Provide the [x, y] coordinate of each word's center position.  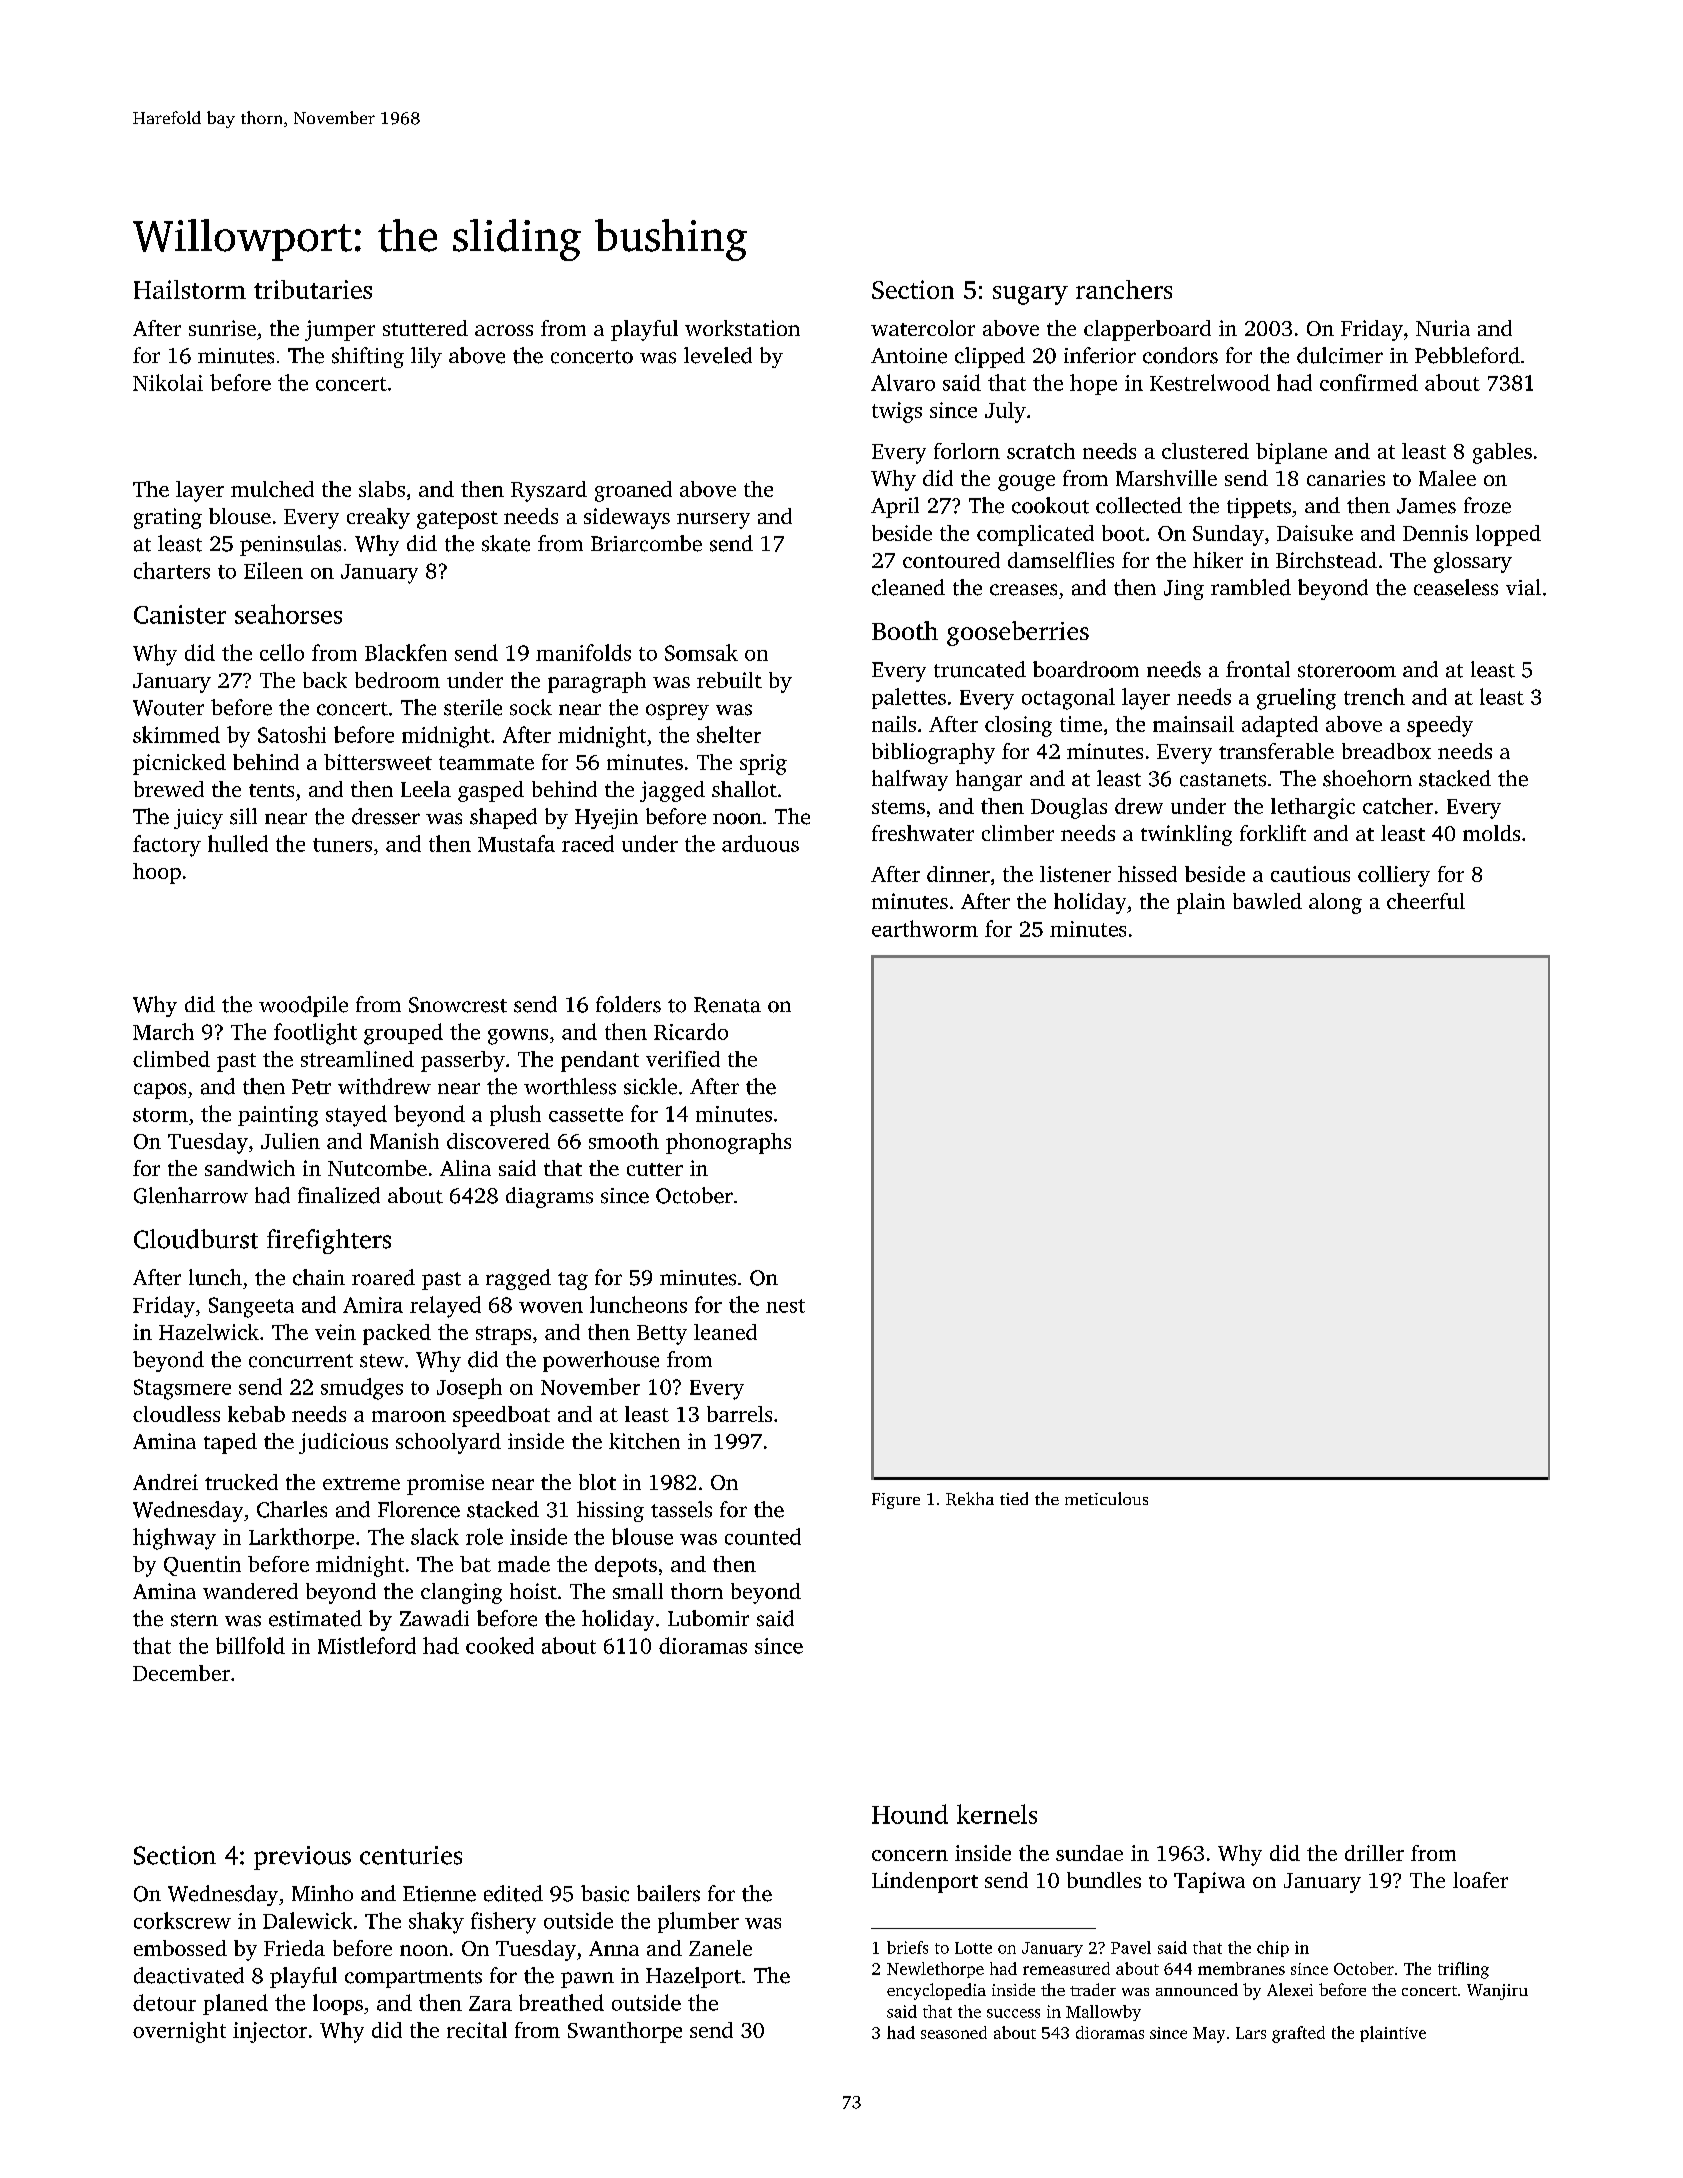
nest [785, 1306]
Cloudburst [196, 1239]
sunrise [222, 328]
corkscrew [182, 1920]
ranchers [1124, 289]
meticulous [1106, 1498]
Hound [910, 1814]
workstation [742, 328]
